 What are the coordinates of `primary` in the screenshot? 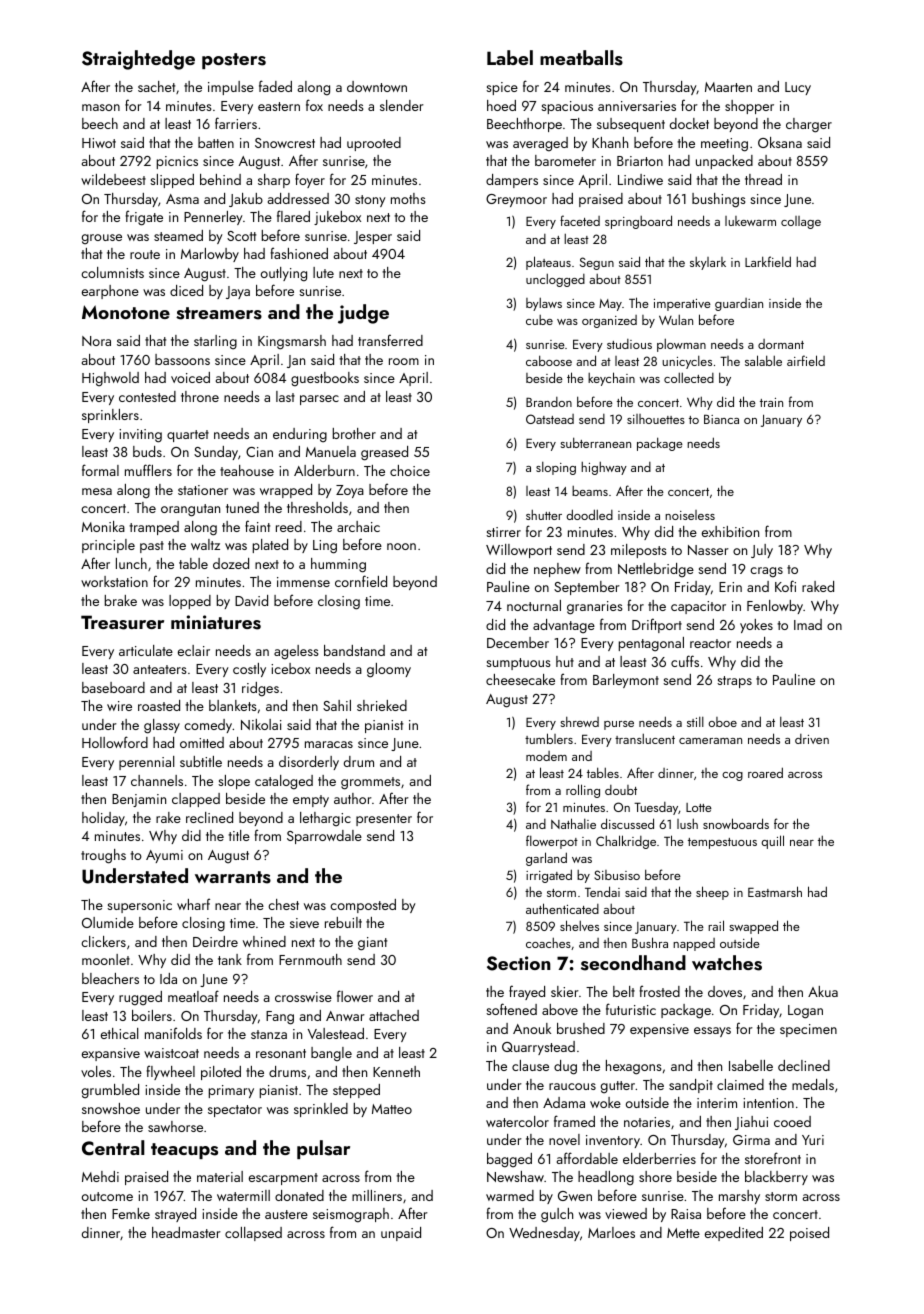 It's located at (231, 1091).
